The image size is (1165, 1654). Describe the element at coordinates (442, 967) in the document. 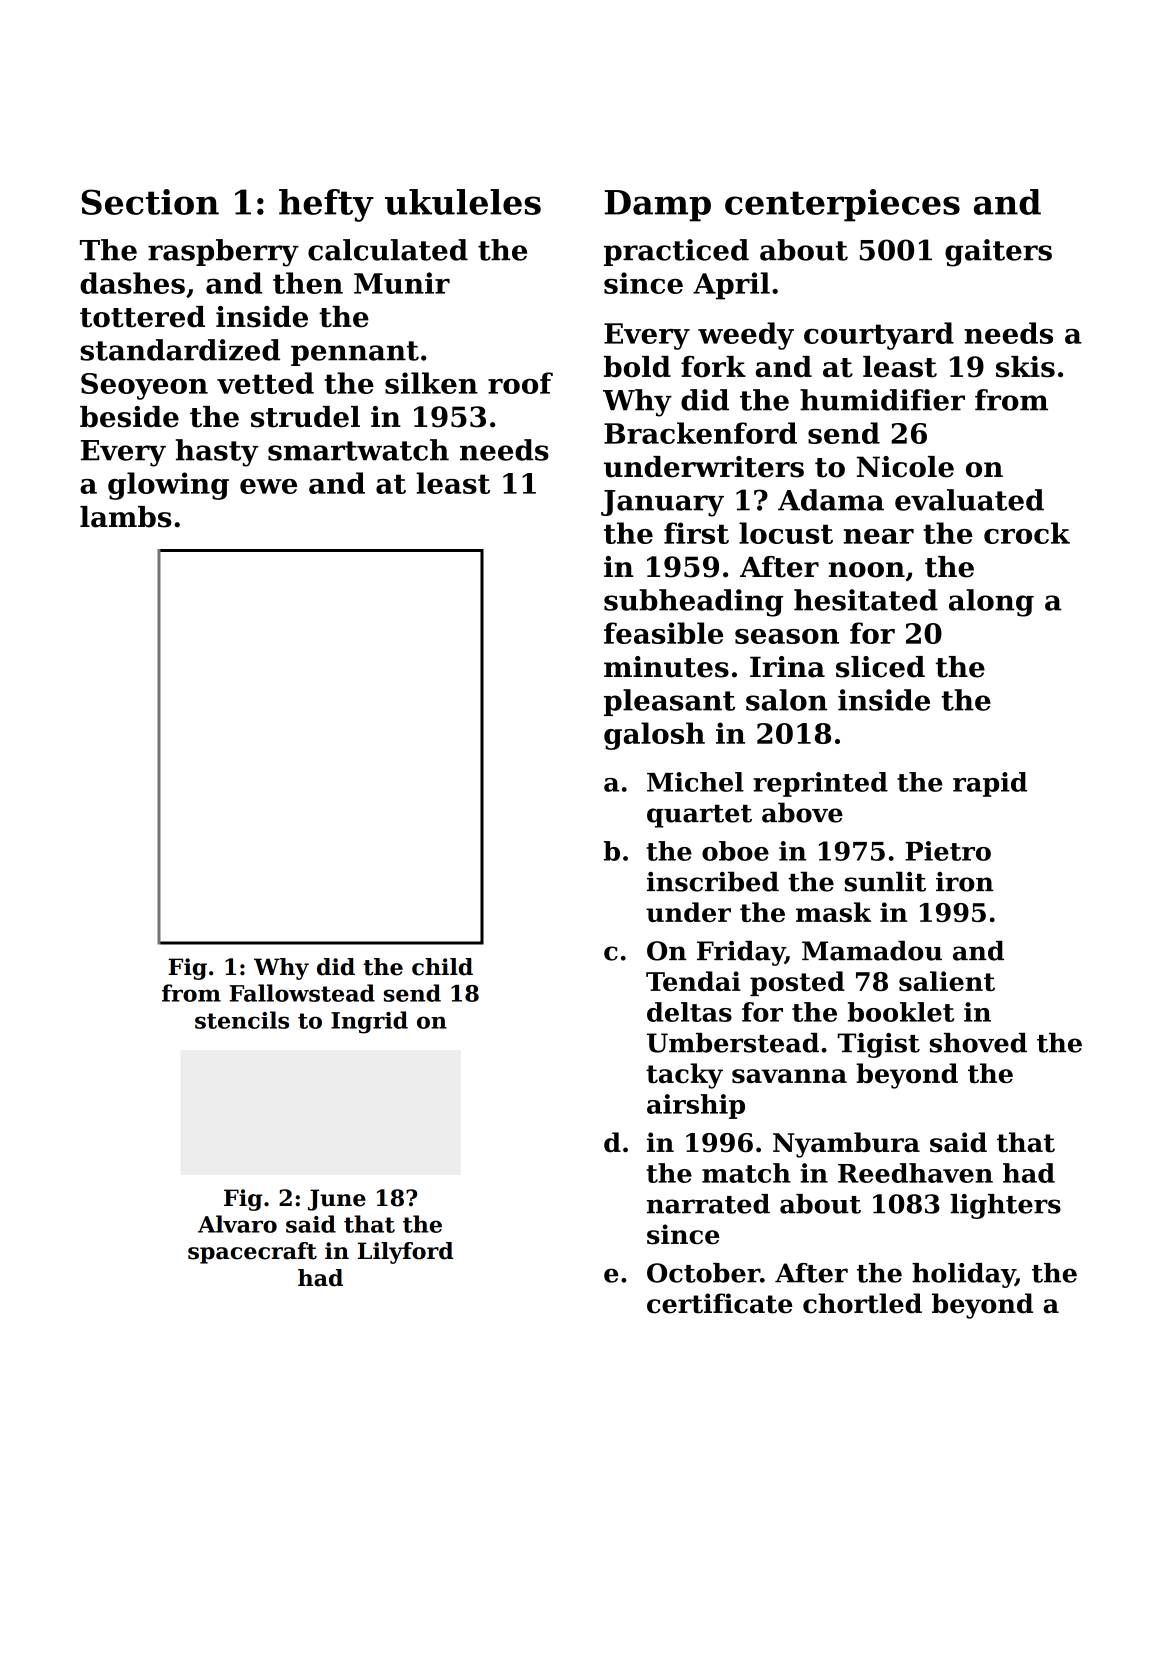

I see `child` at that location.
